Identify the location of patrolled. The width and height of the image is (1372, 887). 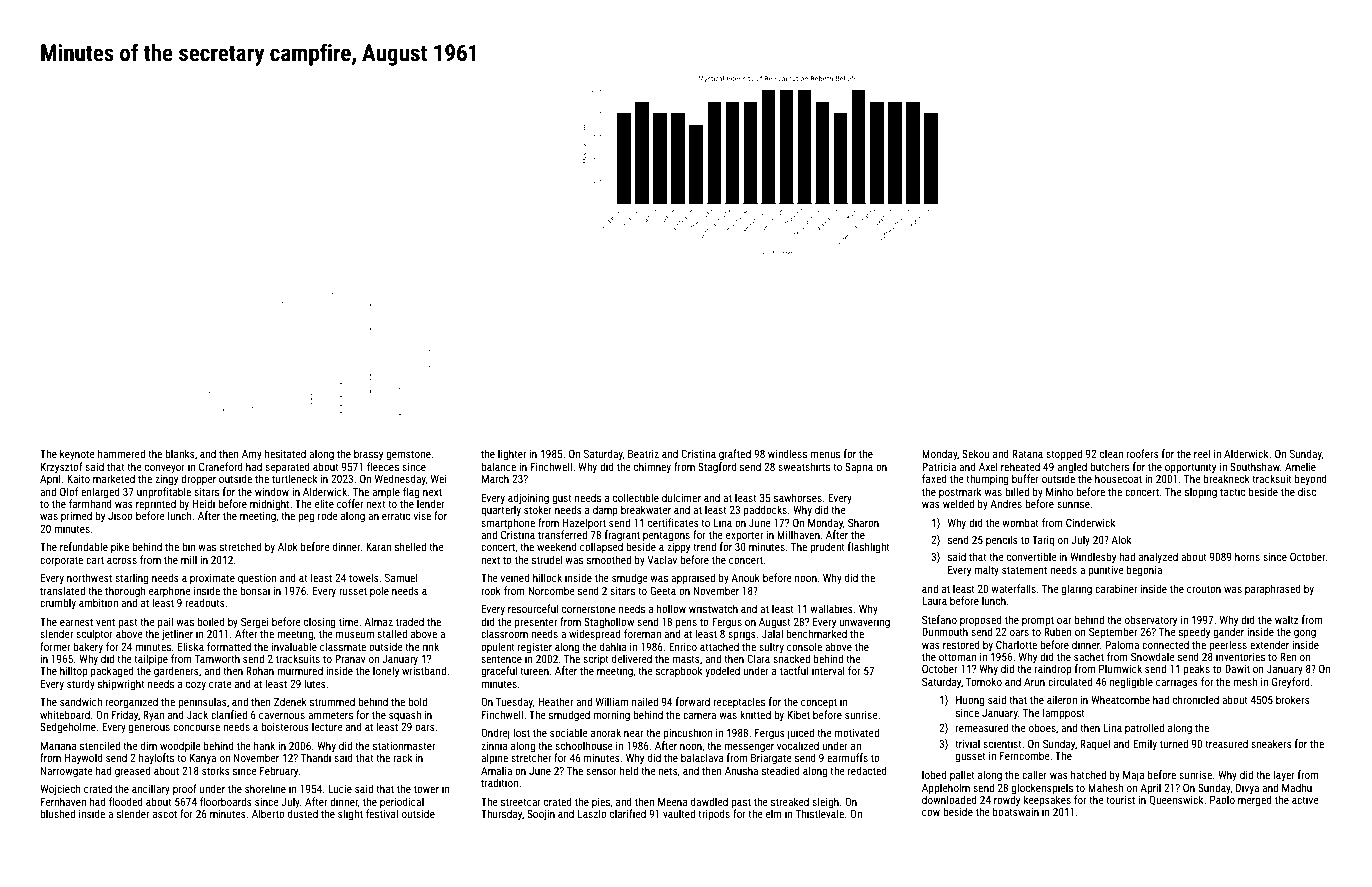
(1144, 728).
